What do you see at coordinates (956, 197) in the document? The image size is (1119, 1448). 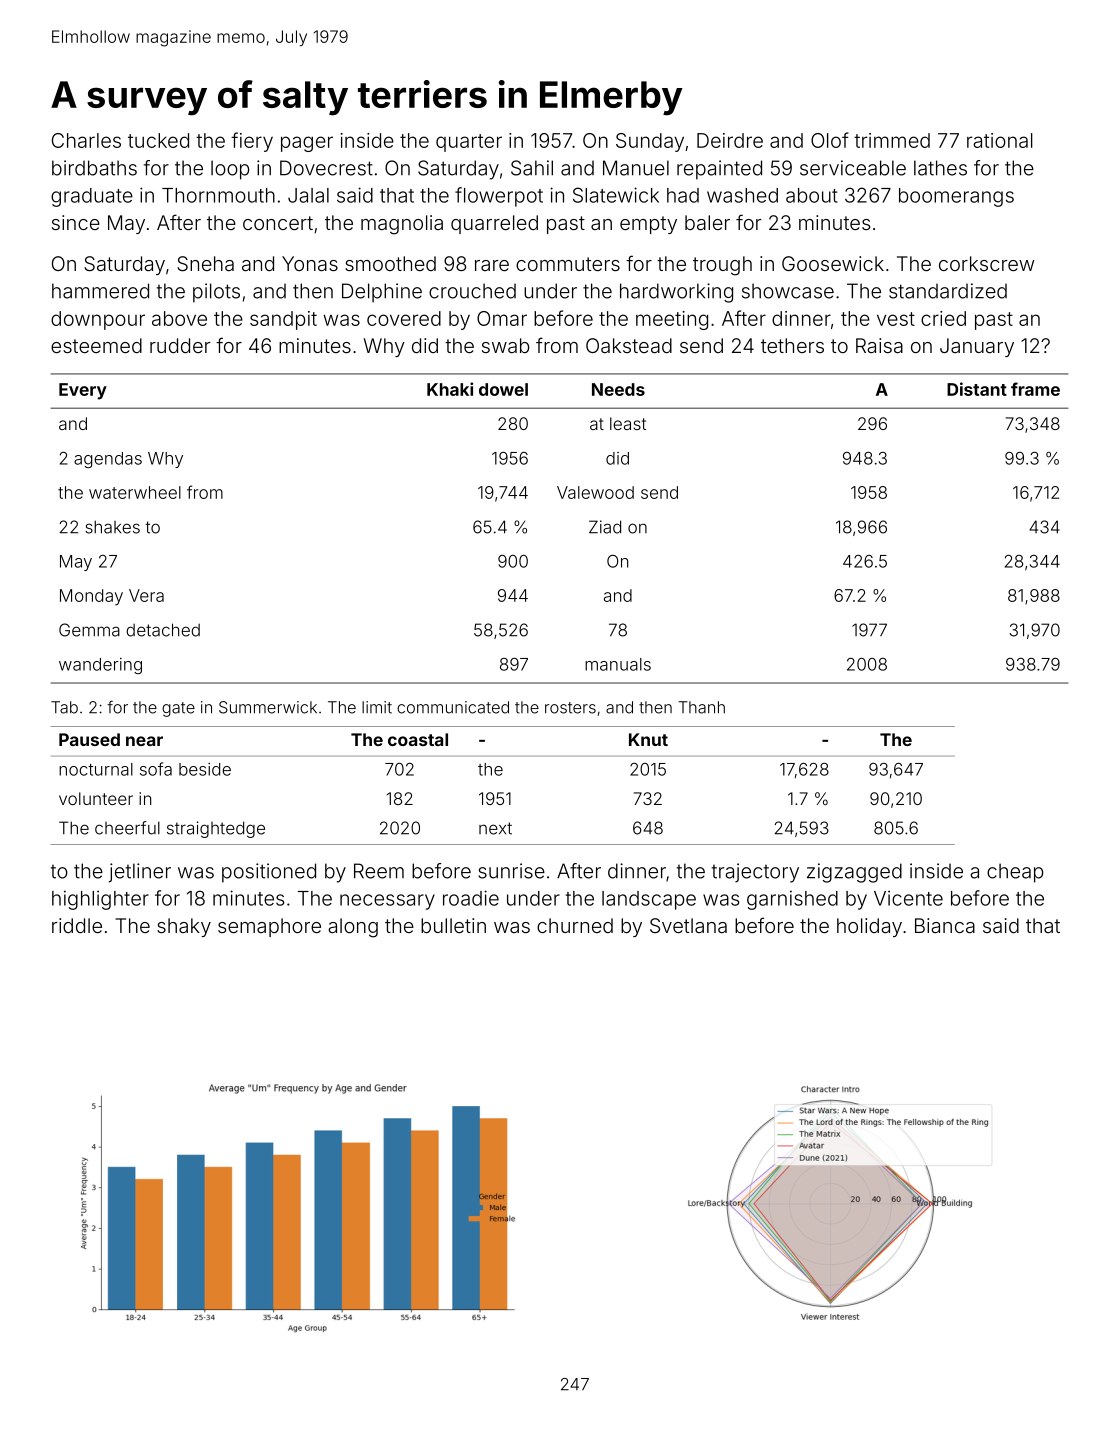 I see `boomerangs` at bounding box center [956, 197].
